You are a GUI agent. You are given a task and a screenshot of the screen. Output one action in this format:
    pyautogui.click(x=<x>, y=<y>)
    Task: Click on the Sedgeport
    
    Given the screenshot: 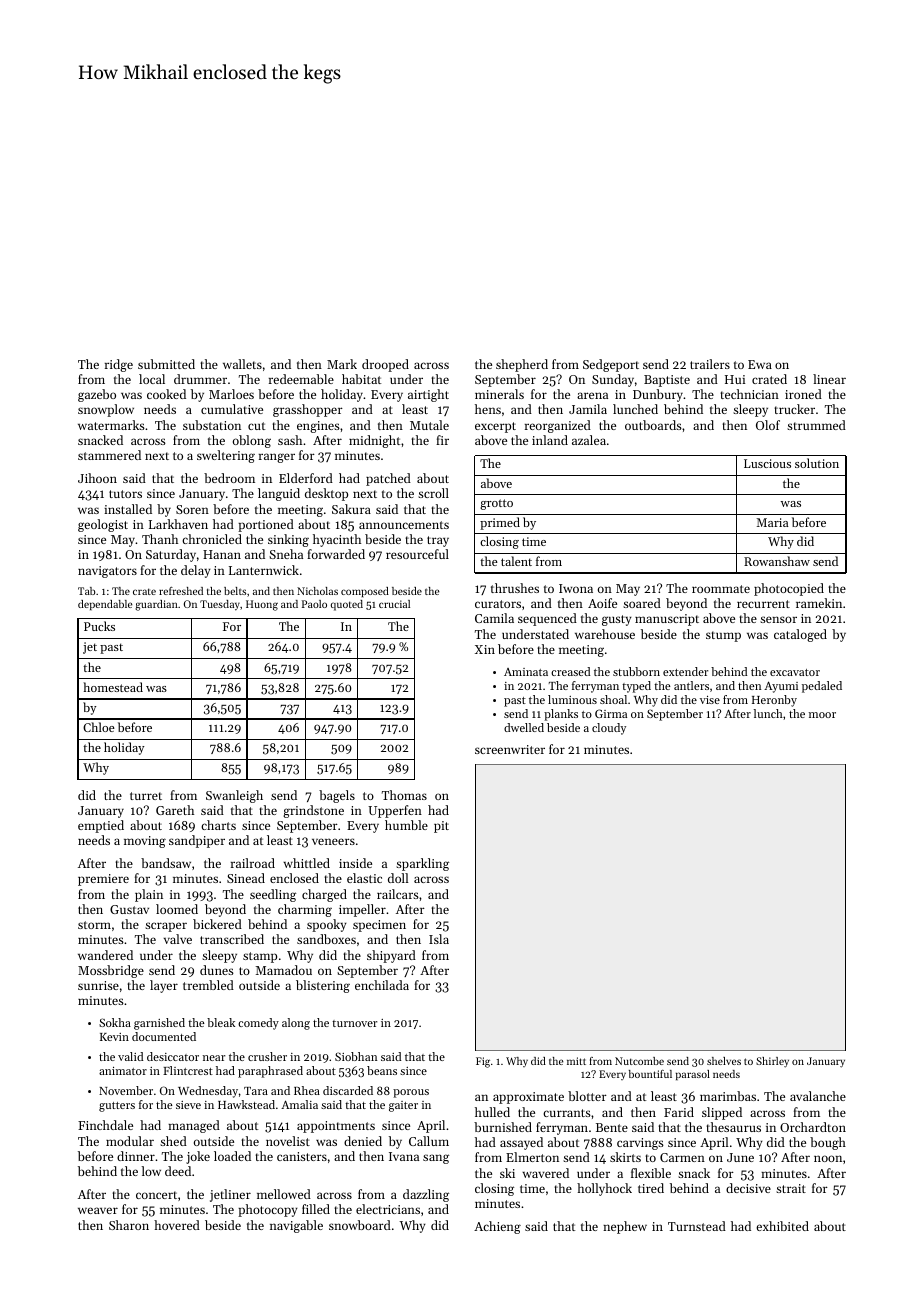 What is the action you would take?
    pyautogui.click(x=611, y=365)
